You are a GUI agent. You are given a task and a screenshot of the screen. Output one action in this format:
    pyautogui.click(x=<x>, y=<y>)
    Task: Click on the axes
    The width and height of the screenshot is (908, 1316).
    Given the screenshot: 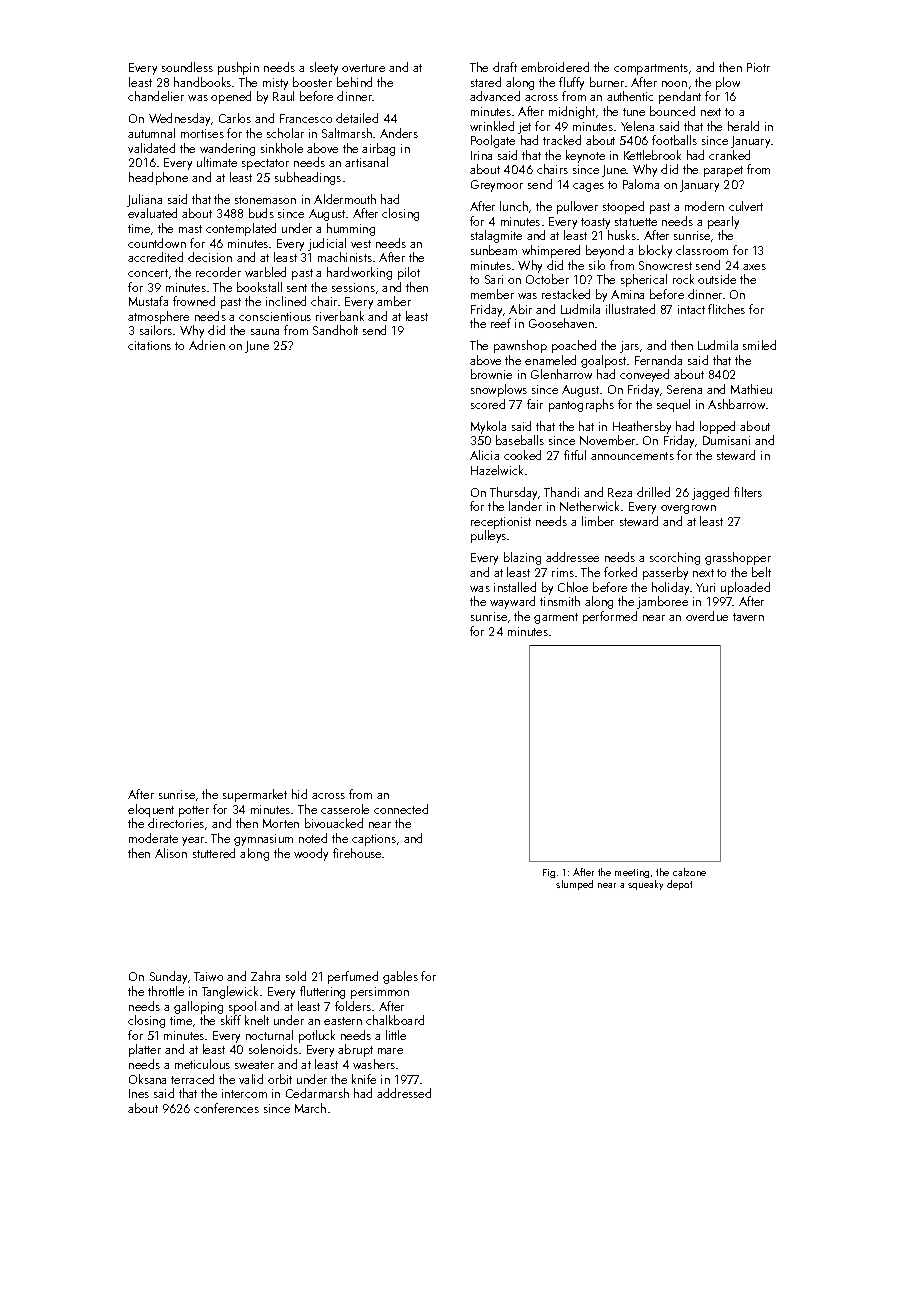 What is the action you would take?
    pyautogui.click(x=754, y=267)
